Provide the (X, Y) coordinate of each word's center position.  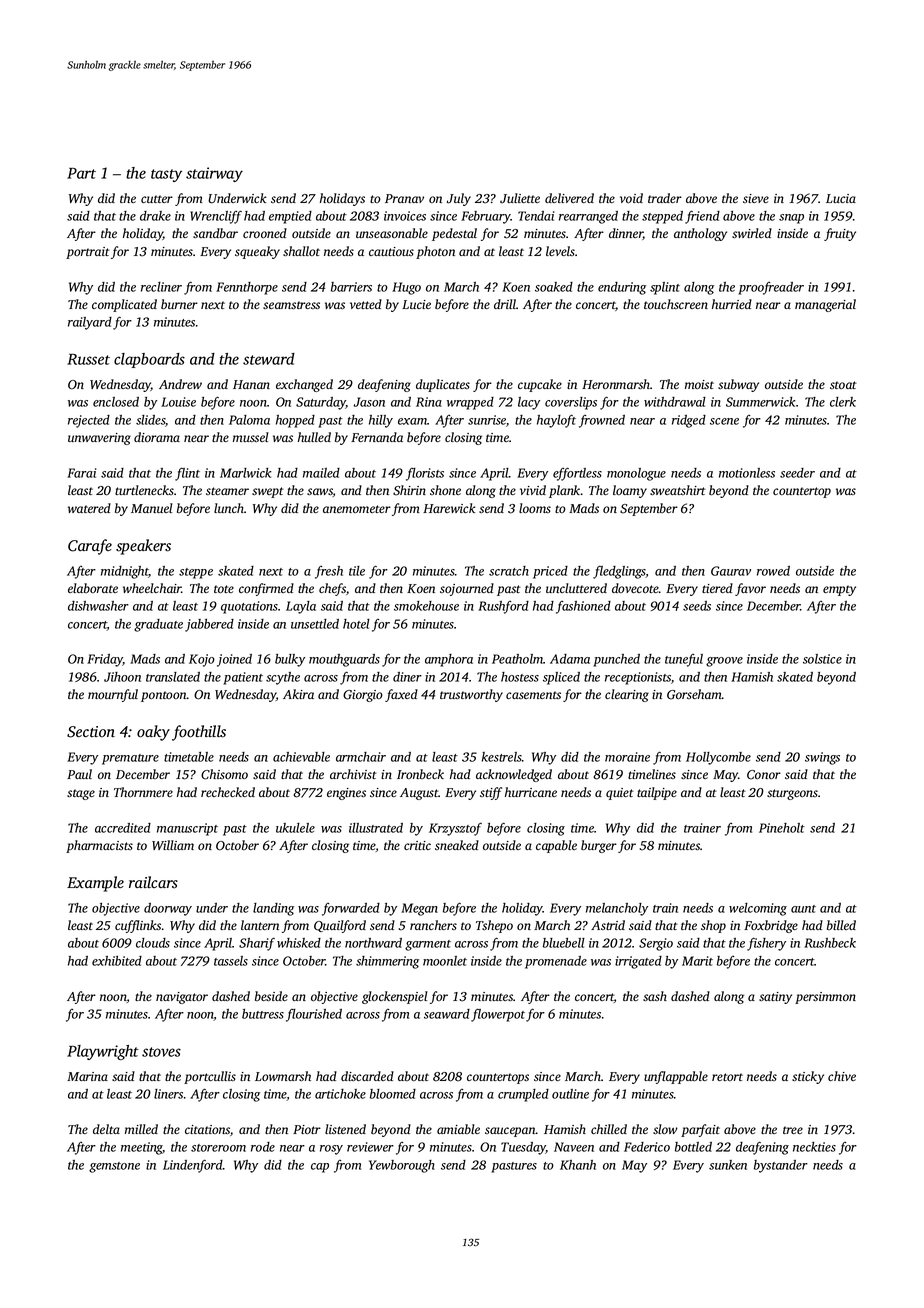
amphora (449, 660)
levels (560, 251)
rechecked (228, 792)
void (631, 198)
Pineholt (782, 828)
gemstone (114, 1167)
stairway (214, 174)
